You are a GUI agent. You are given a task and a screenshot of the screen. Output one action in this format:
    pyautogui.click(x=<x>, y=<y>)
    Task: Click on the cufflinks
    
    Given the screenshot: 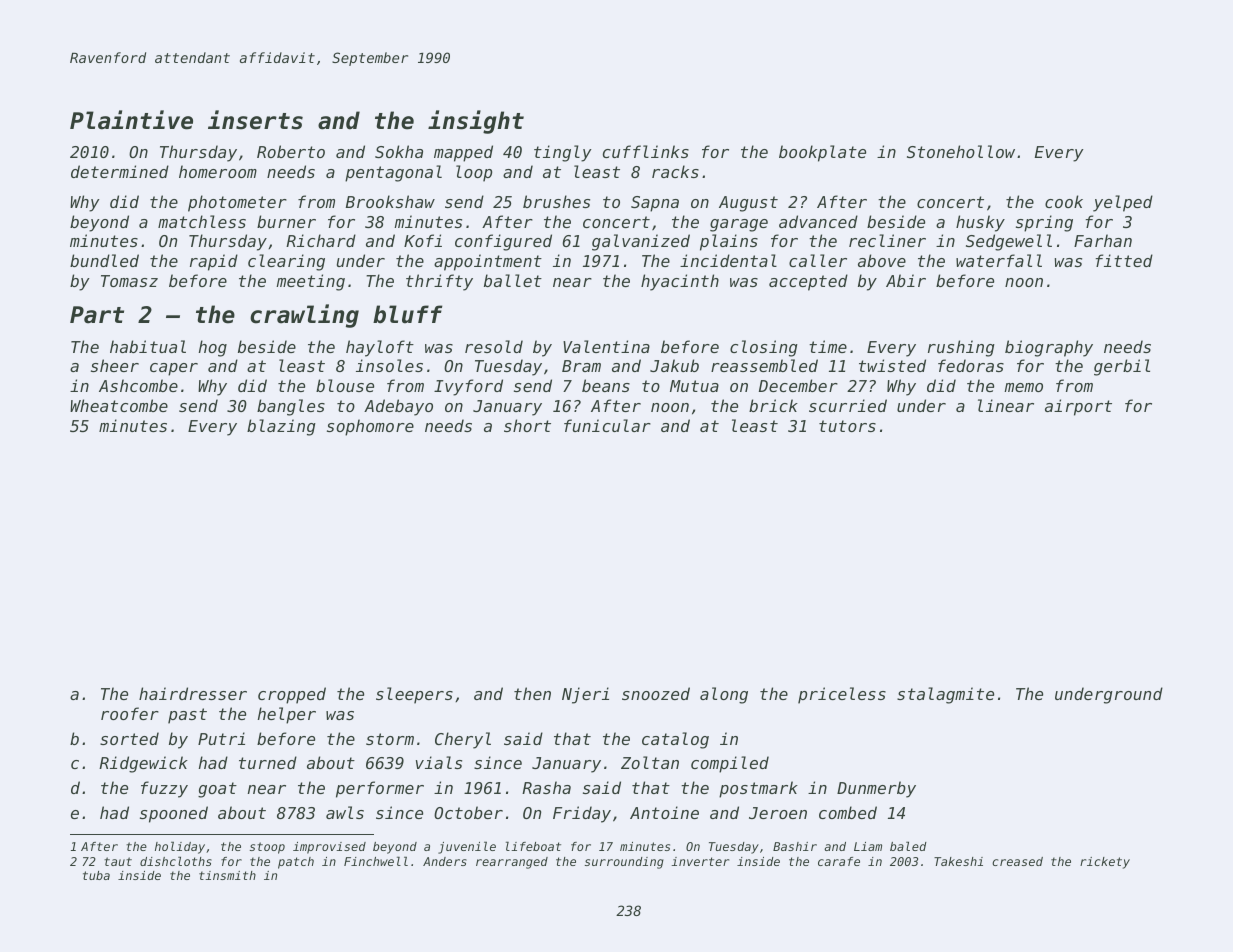 What is the action you would take?
    pyautogui.click(x=646, y=151)
